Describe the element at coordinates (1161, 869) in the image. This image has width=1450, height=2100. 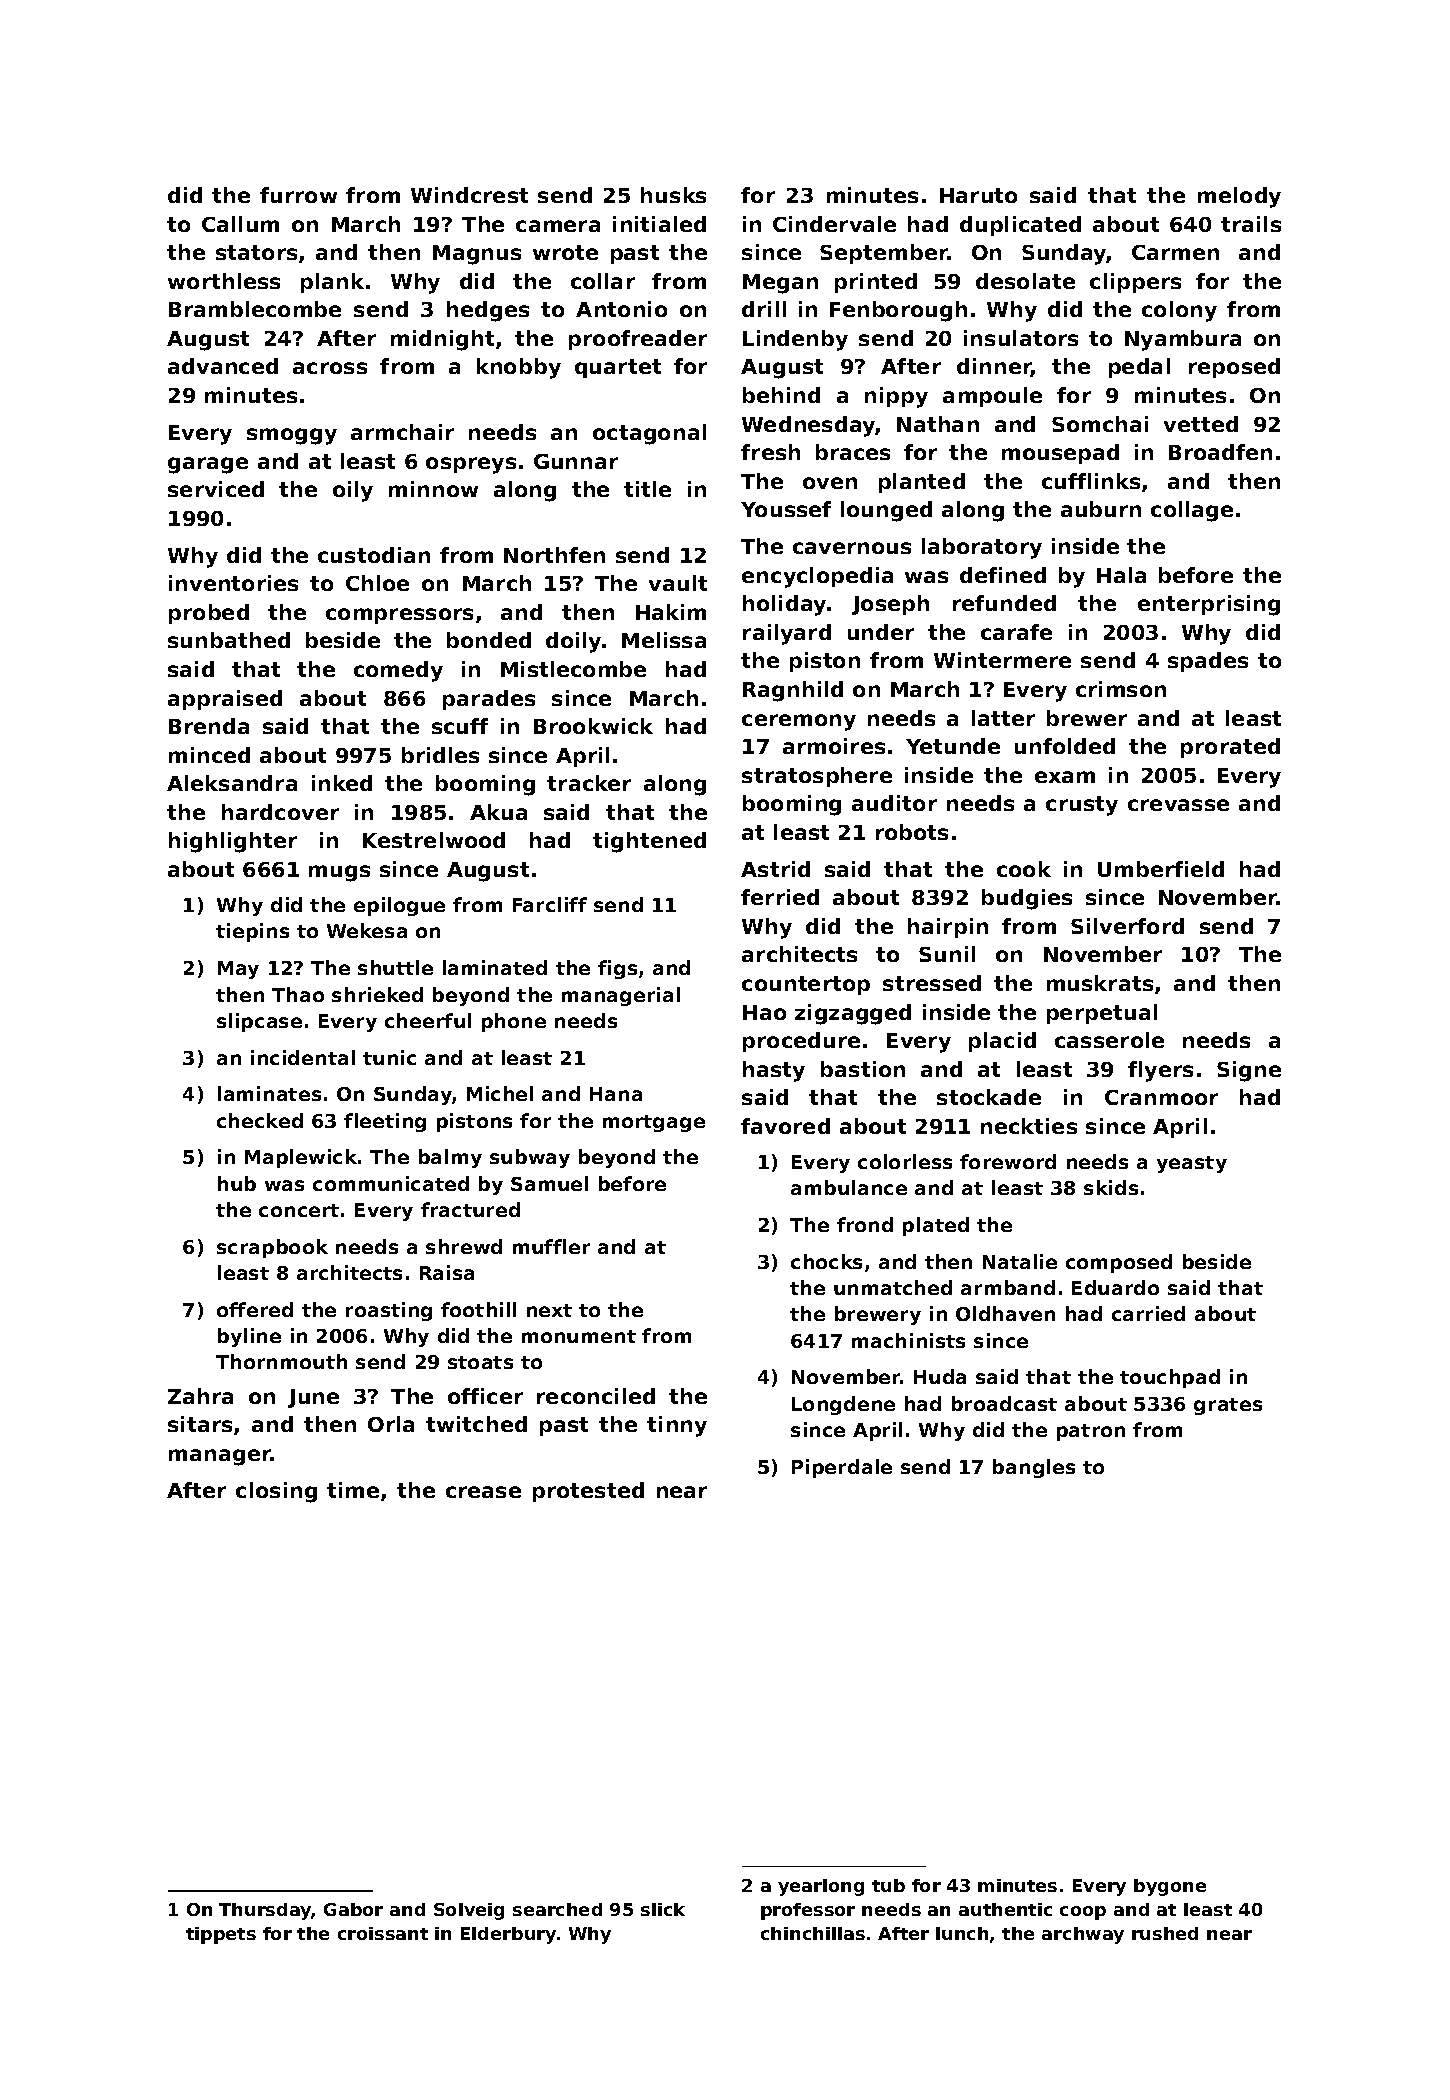
I see `Umberfield` at that location.
